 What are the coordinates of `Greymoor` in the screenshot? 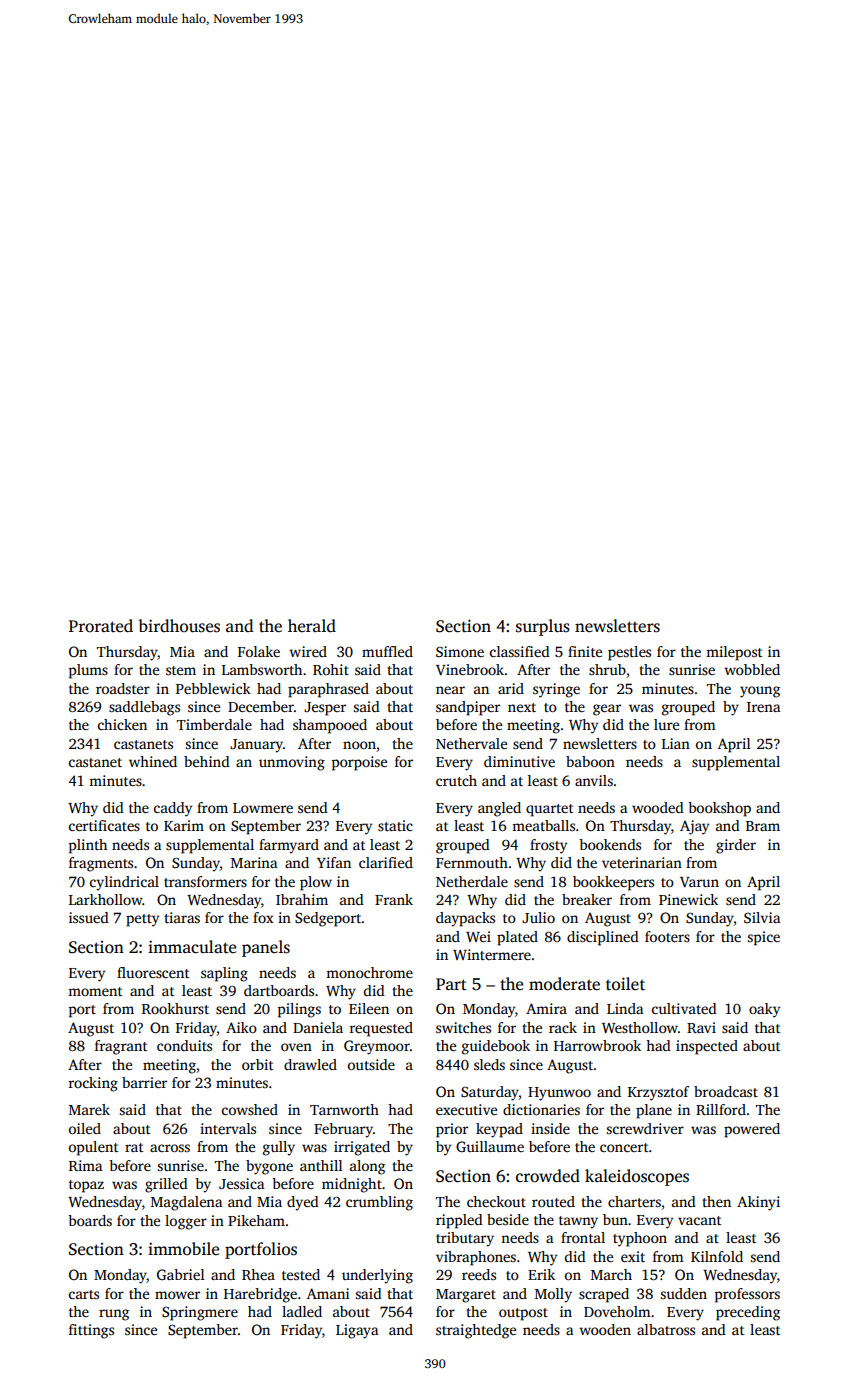 It's located at (377, 1047).
